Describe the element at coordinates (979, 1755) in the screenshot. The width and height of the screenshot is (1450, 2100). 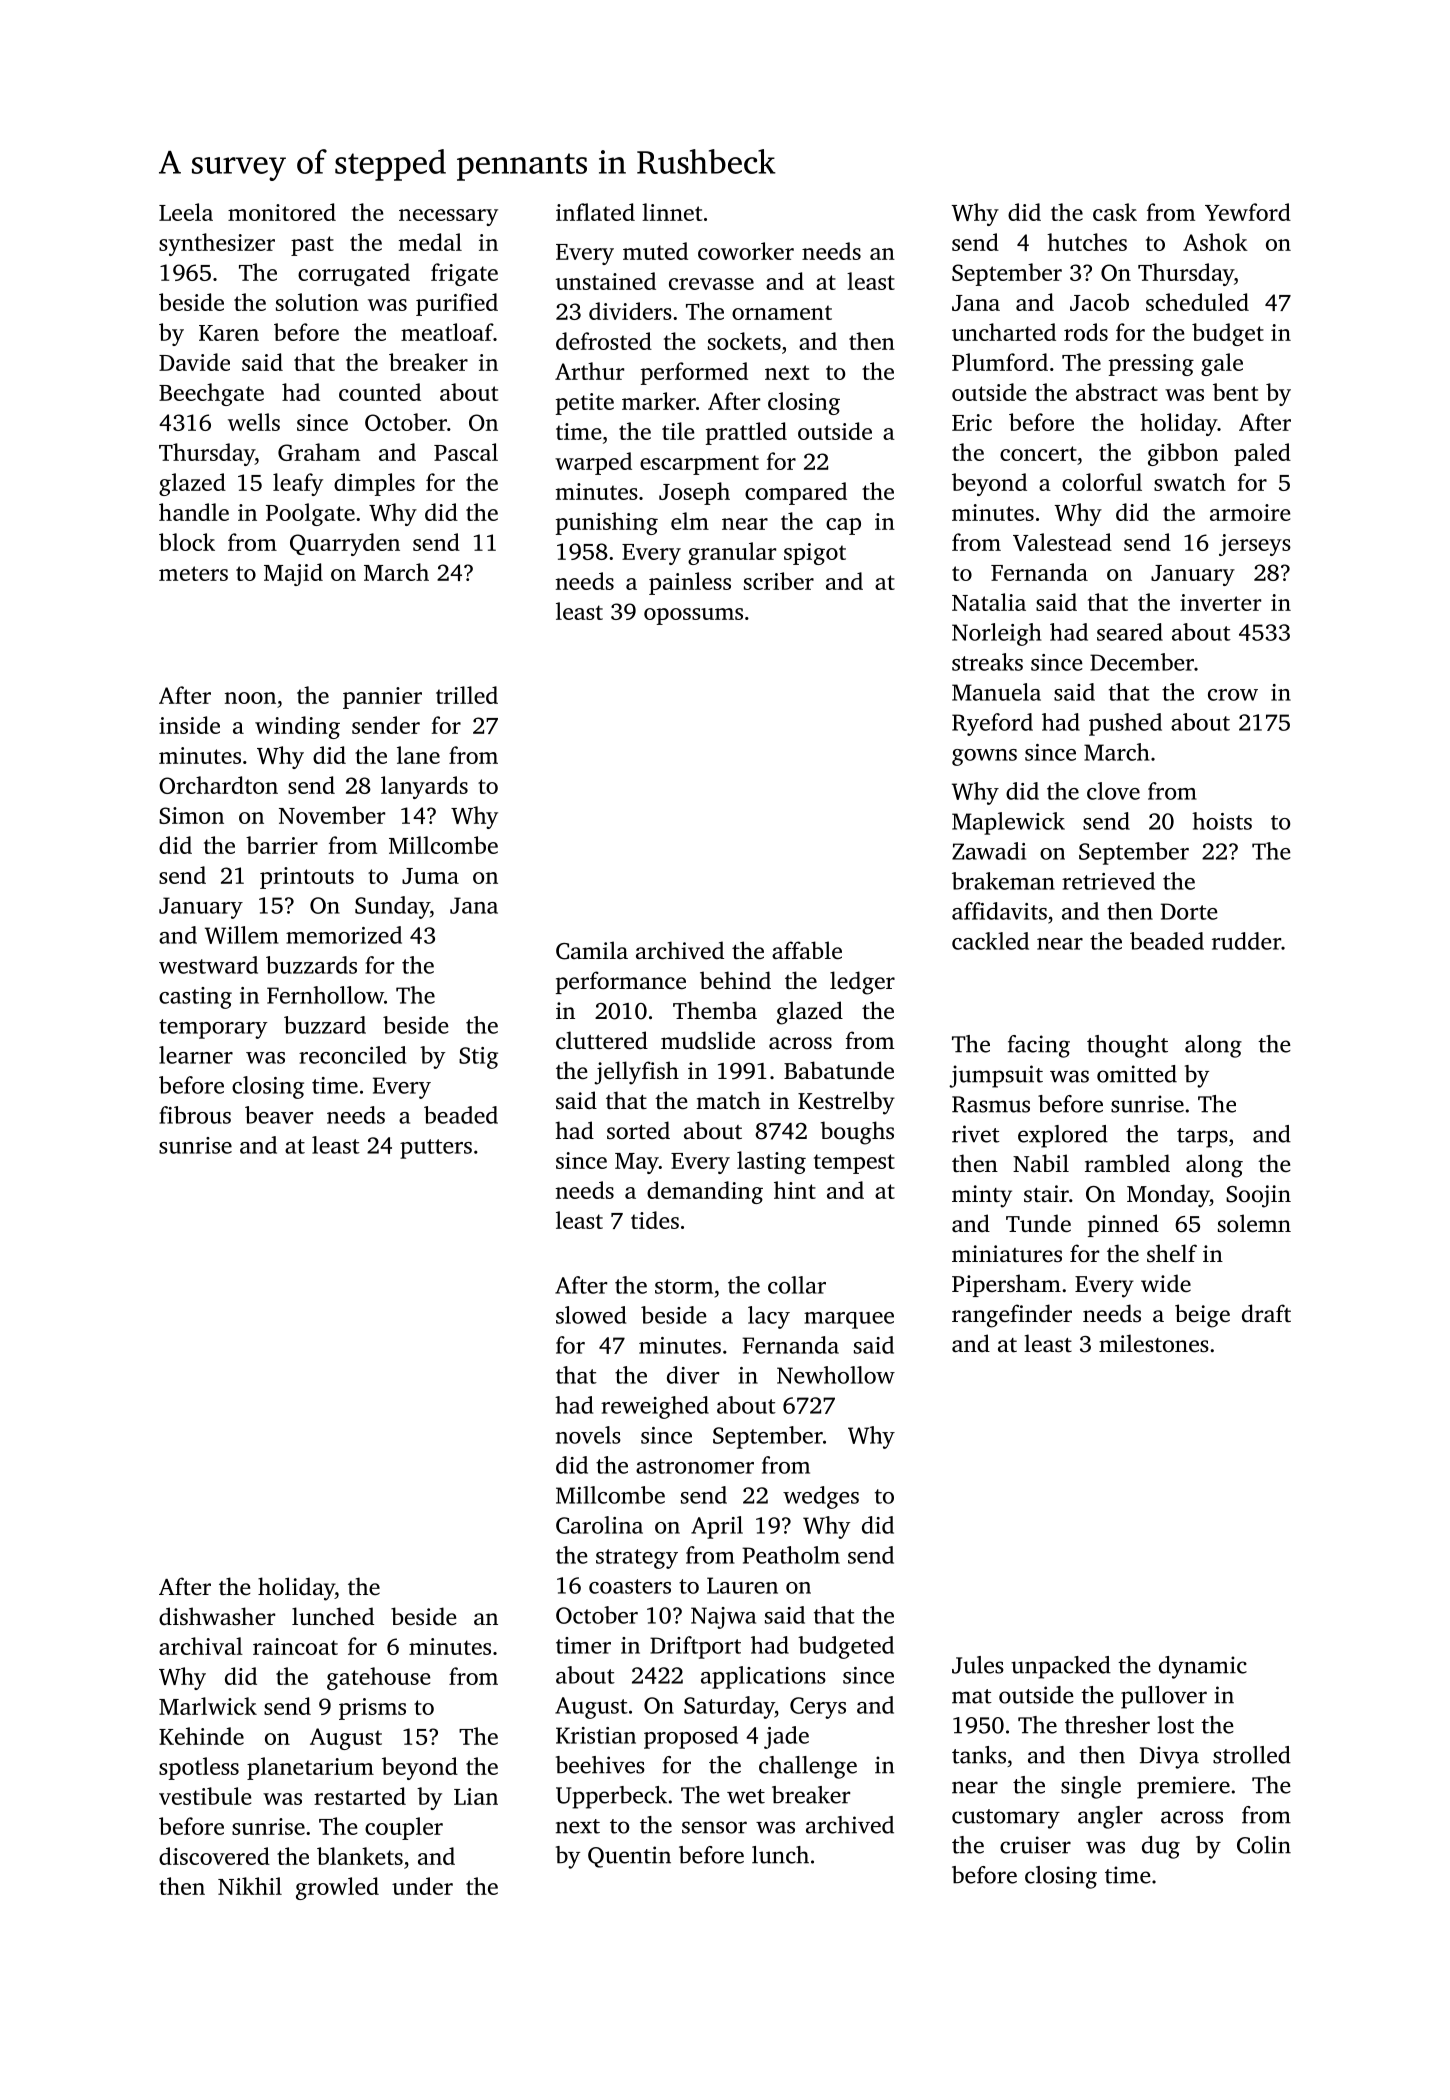
I see `tanks` at that location.
